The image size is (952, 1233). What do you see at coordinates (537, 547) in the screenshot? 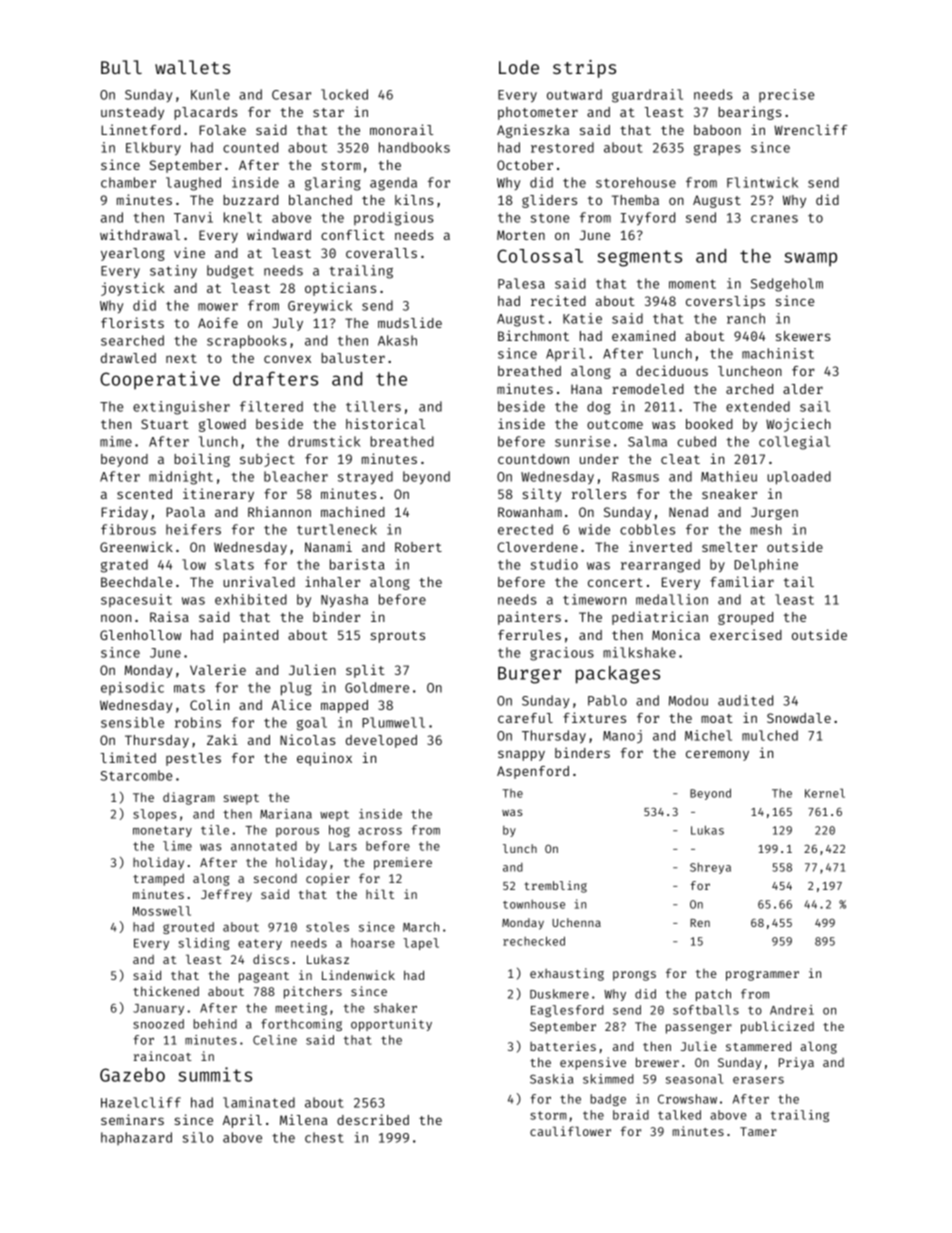
I see `Cloverdene` at bounding box center [537, 547].
